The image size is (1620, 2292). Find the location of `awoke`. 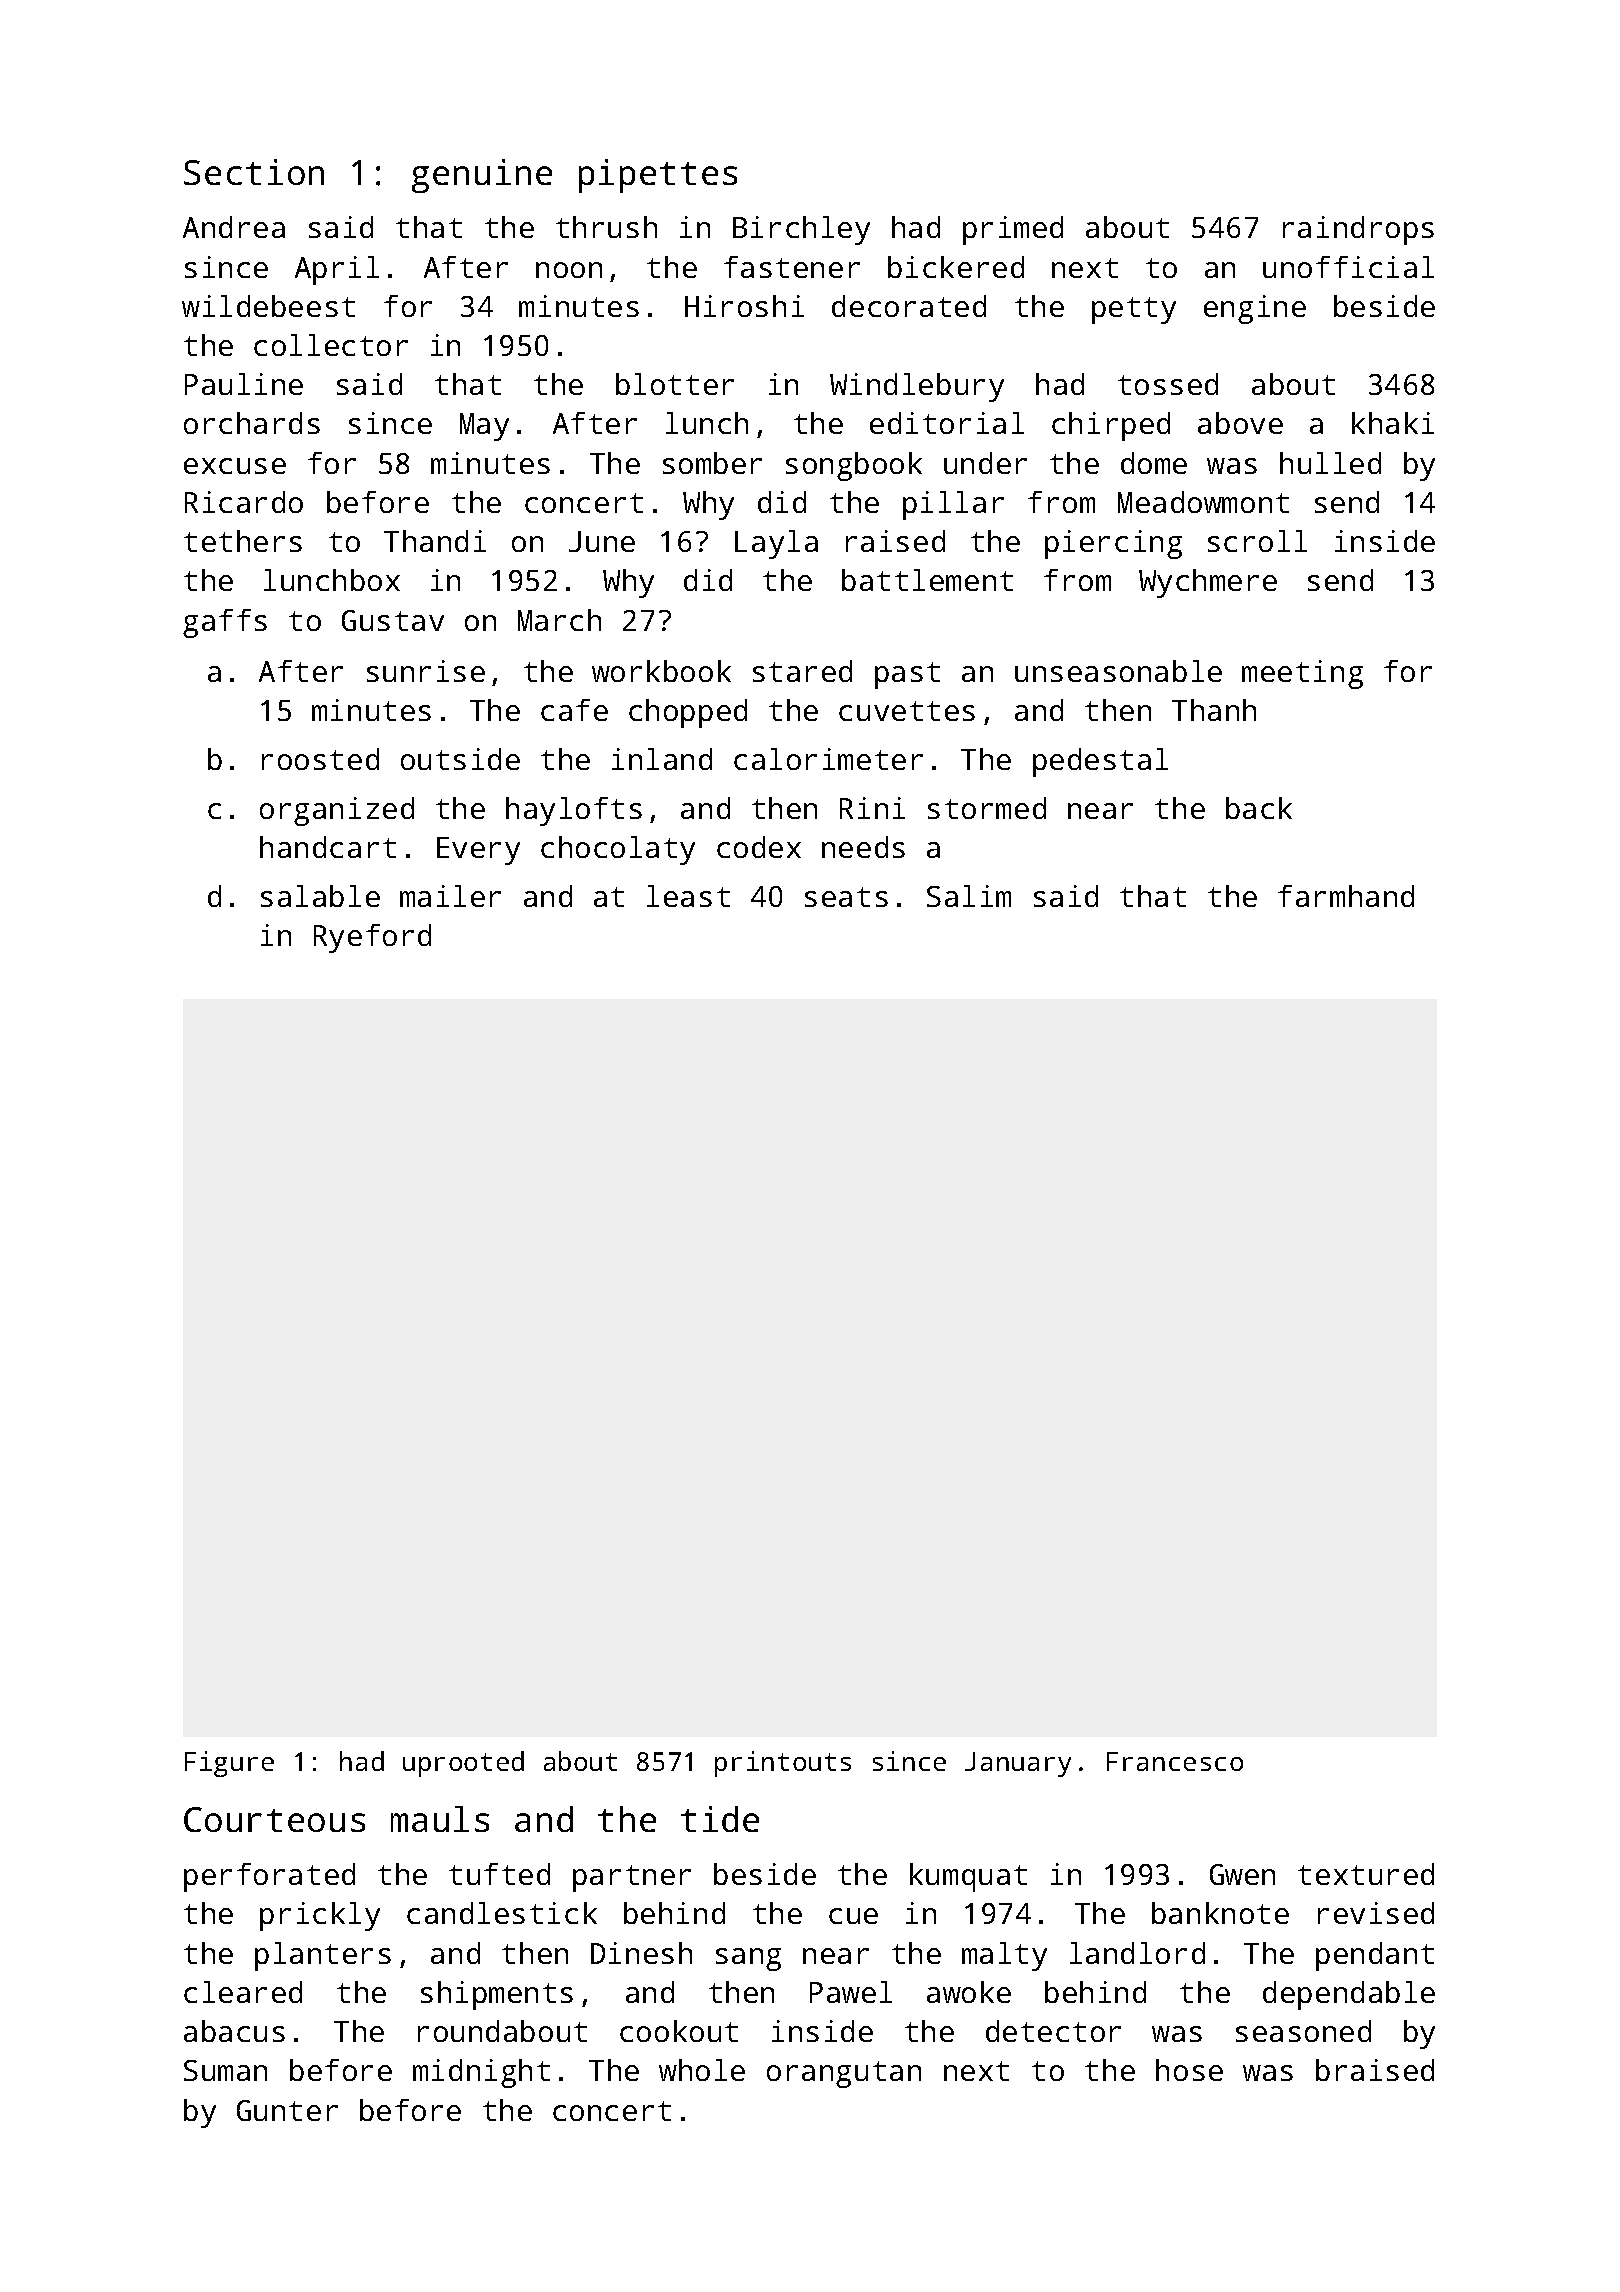

awoke is located at coordinates (969, 1992).
